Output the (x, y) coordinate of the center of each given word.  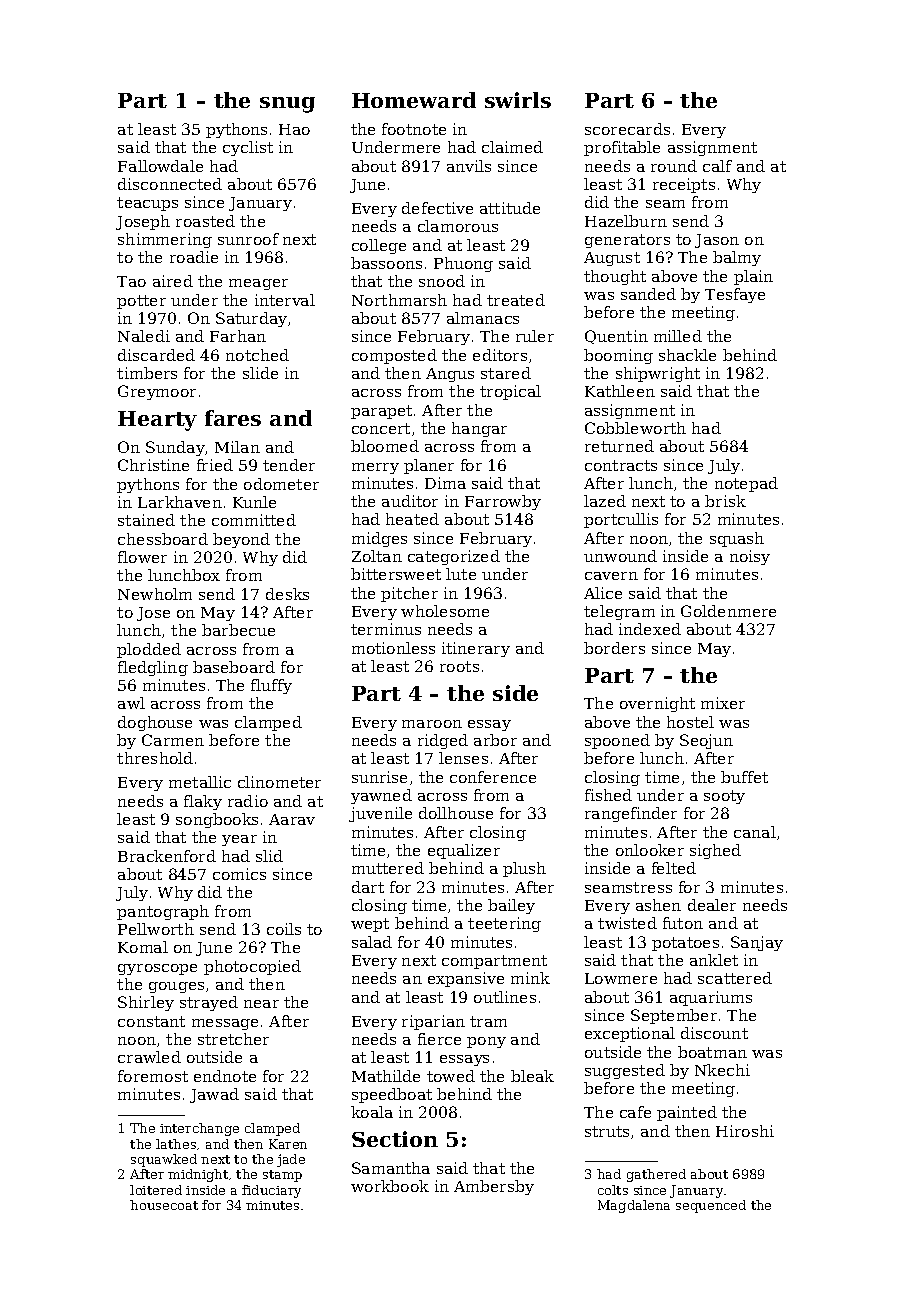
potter (141, 302)
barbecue (238, 630)
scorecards (627, 129)
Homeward (414, 100)
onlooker (650, 850)
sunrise (379, 777)
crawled (149, 1057)
